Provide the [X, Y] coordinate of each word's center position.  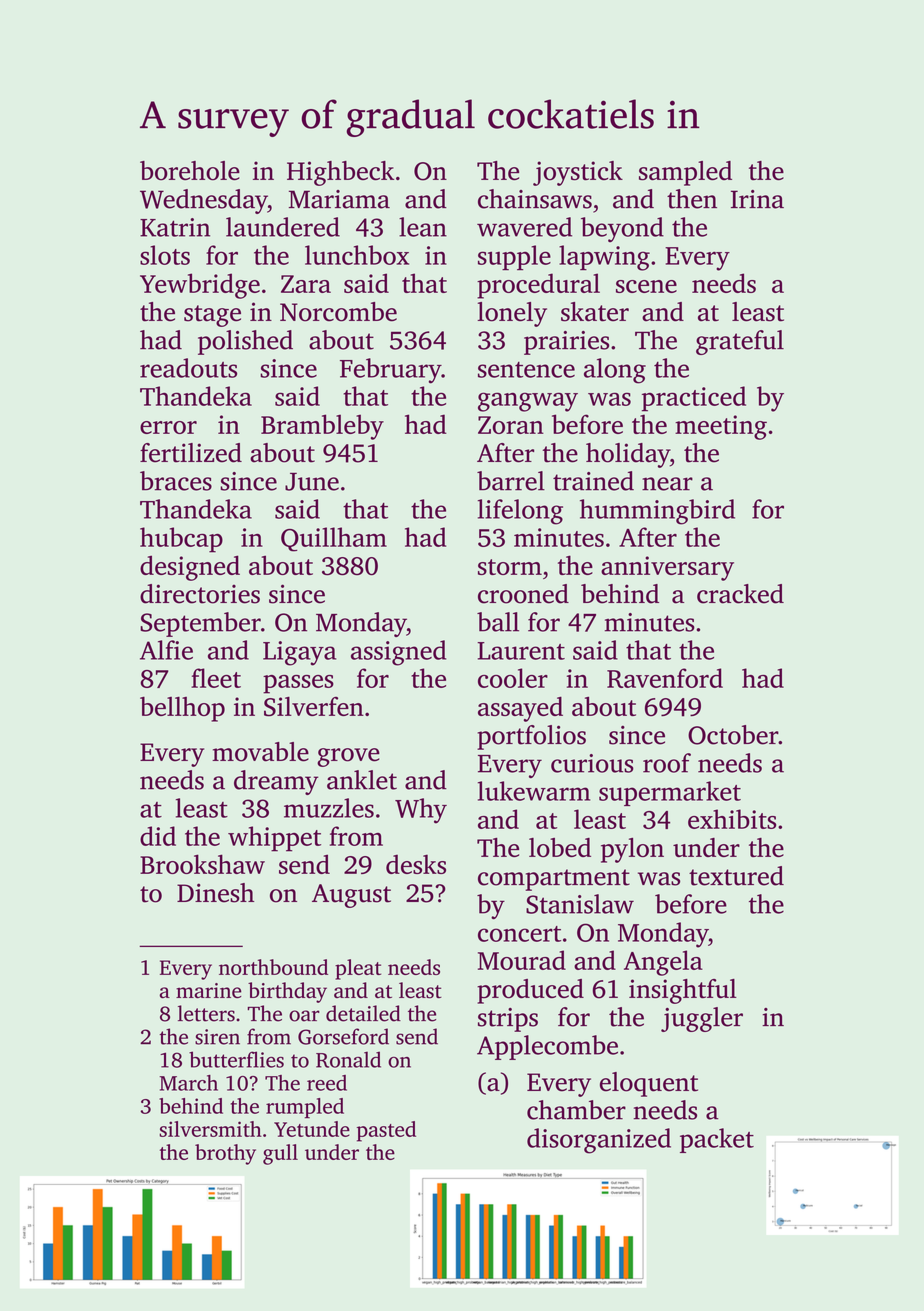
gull [280, 1154]
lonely [512, 314]
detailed [363, 1013]
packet [717, 1140]
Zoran [511, 425]
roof [667, 763]
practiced [694, 399]
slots [165, 255]
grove [348, 757]
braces [176, 481]
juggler [702, 1019]
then [692, 199]
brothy [225, 1154]
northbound [273, 967]
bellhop [182, 709]
